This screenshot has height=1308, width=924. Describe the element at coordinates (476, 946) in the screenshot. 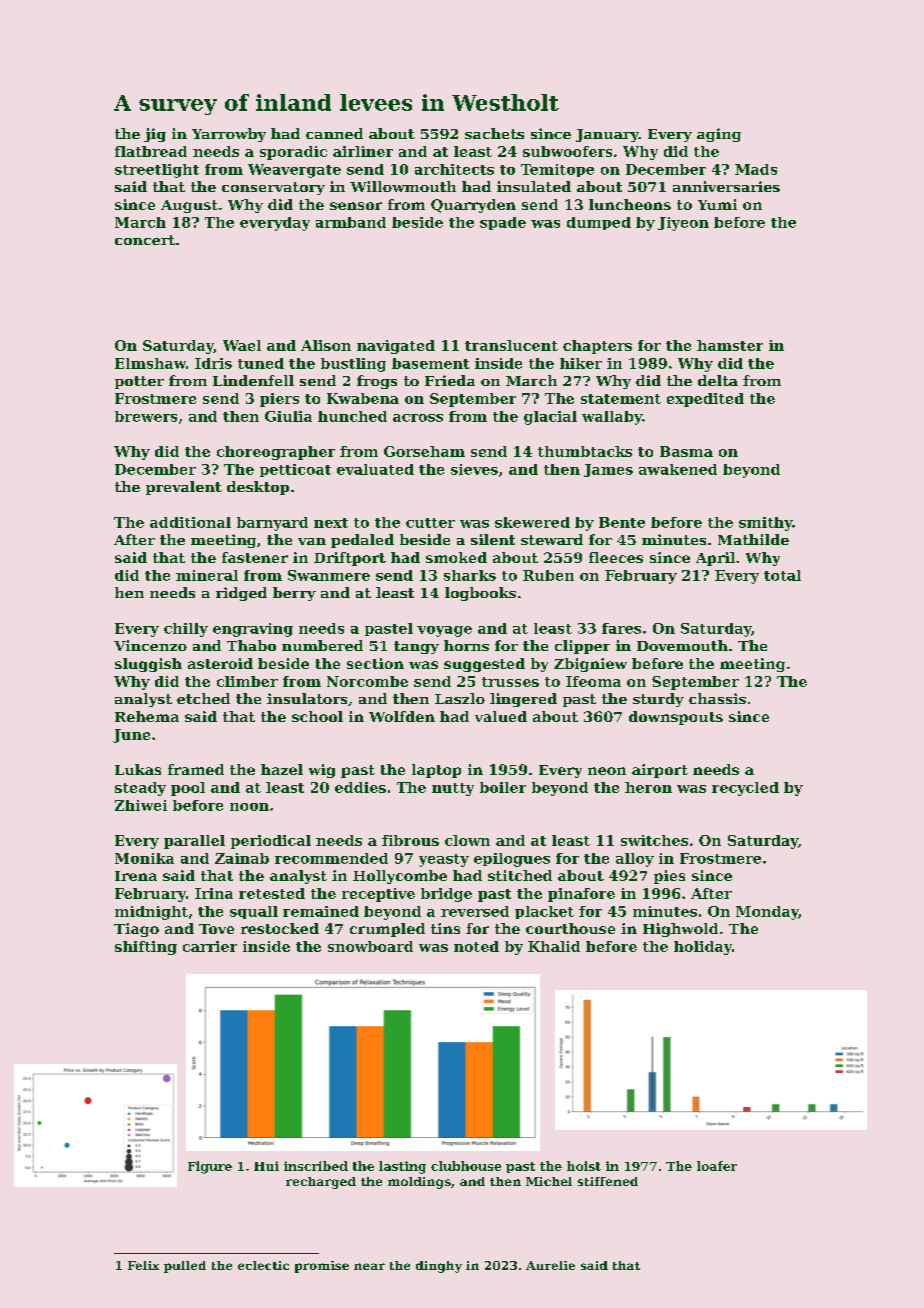

I see `noted` at that location.
